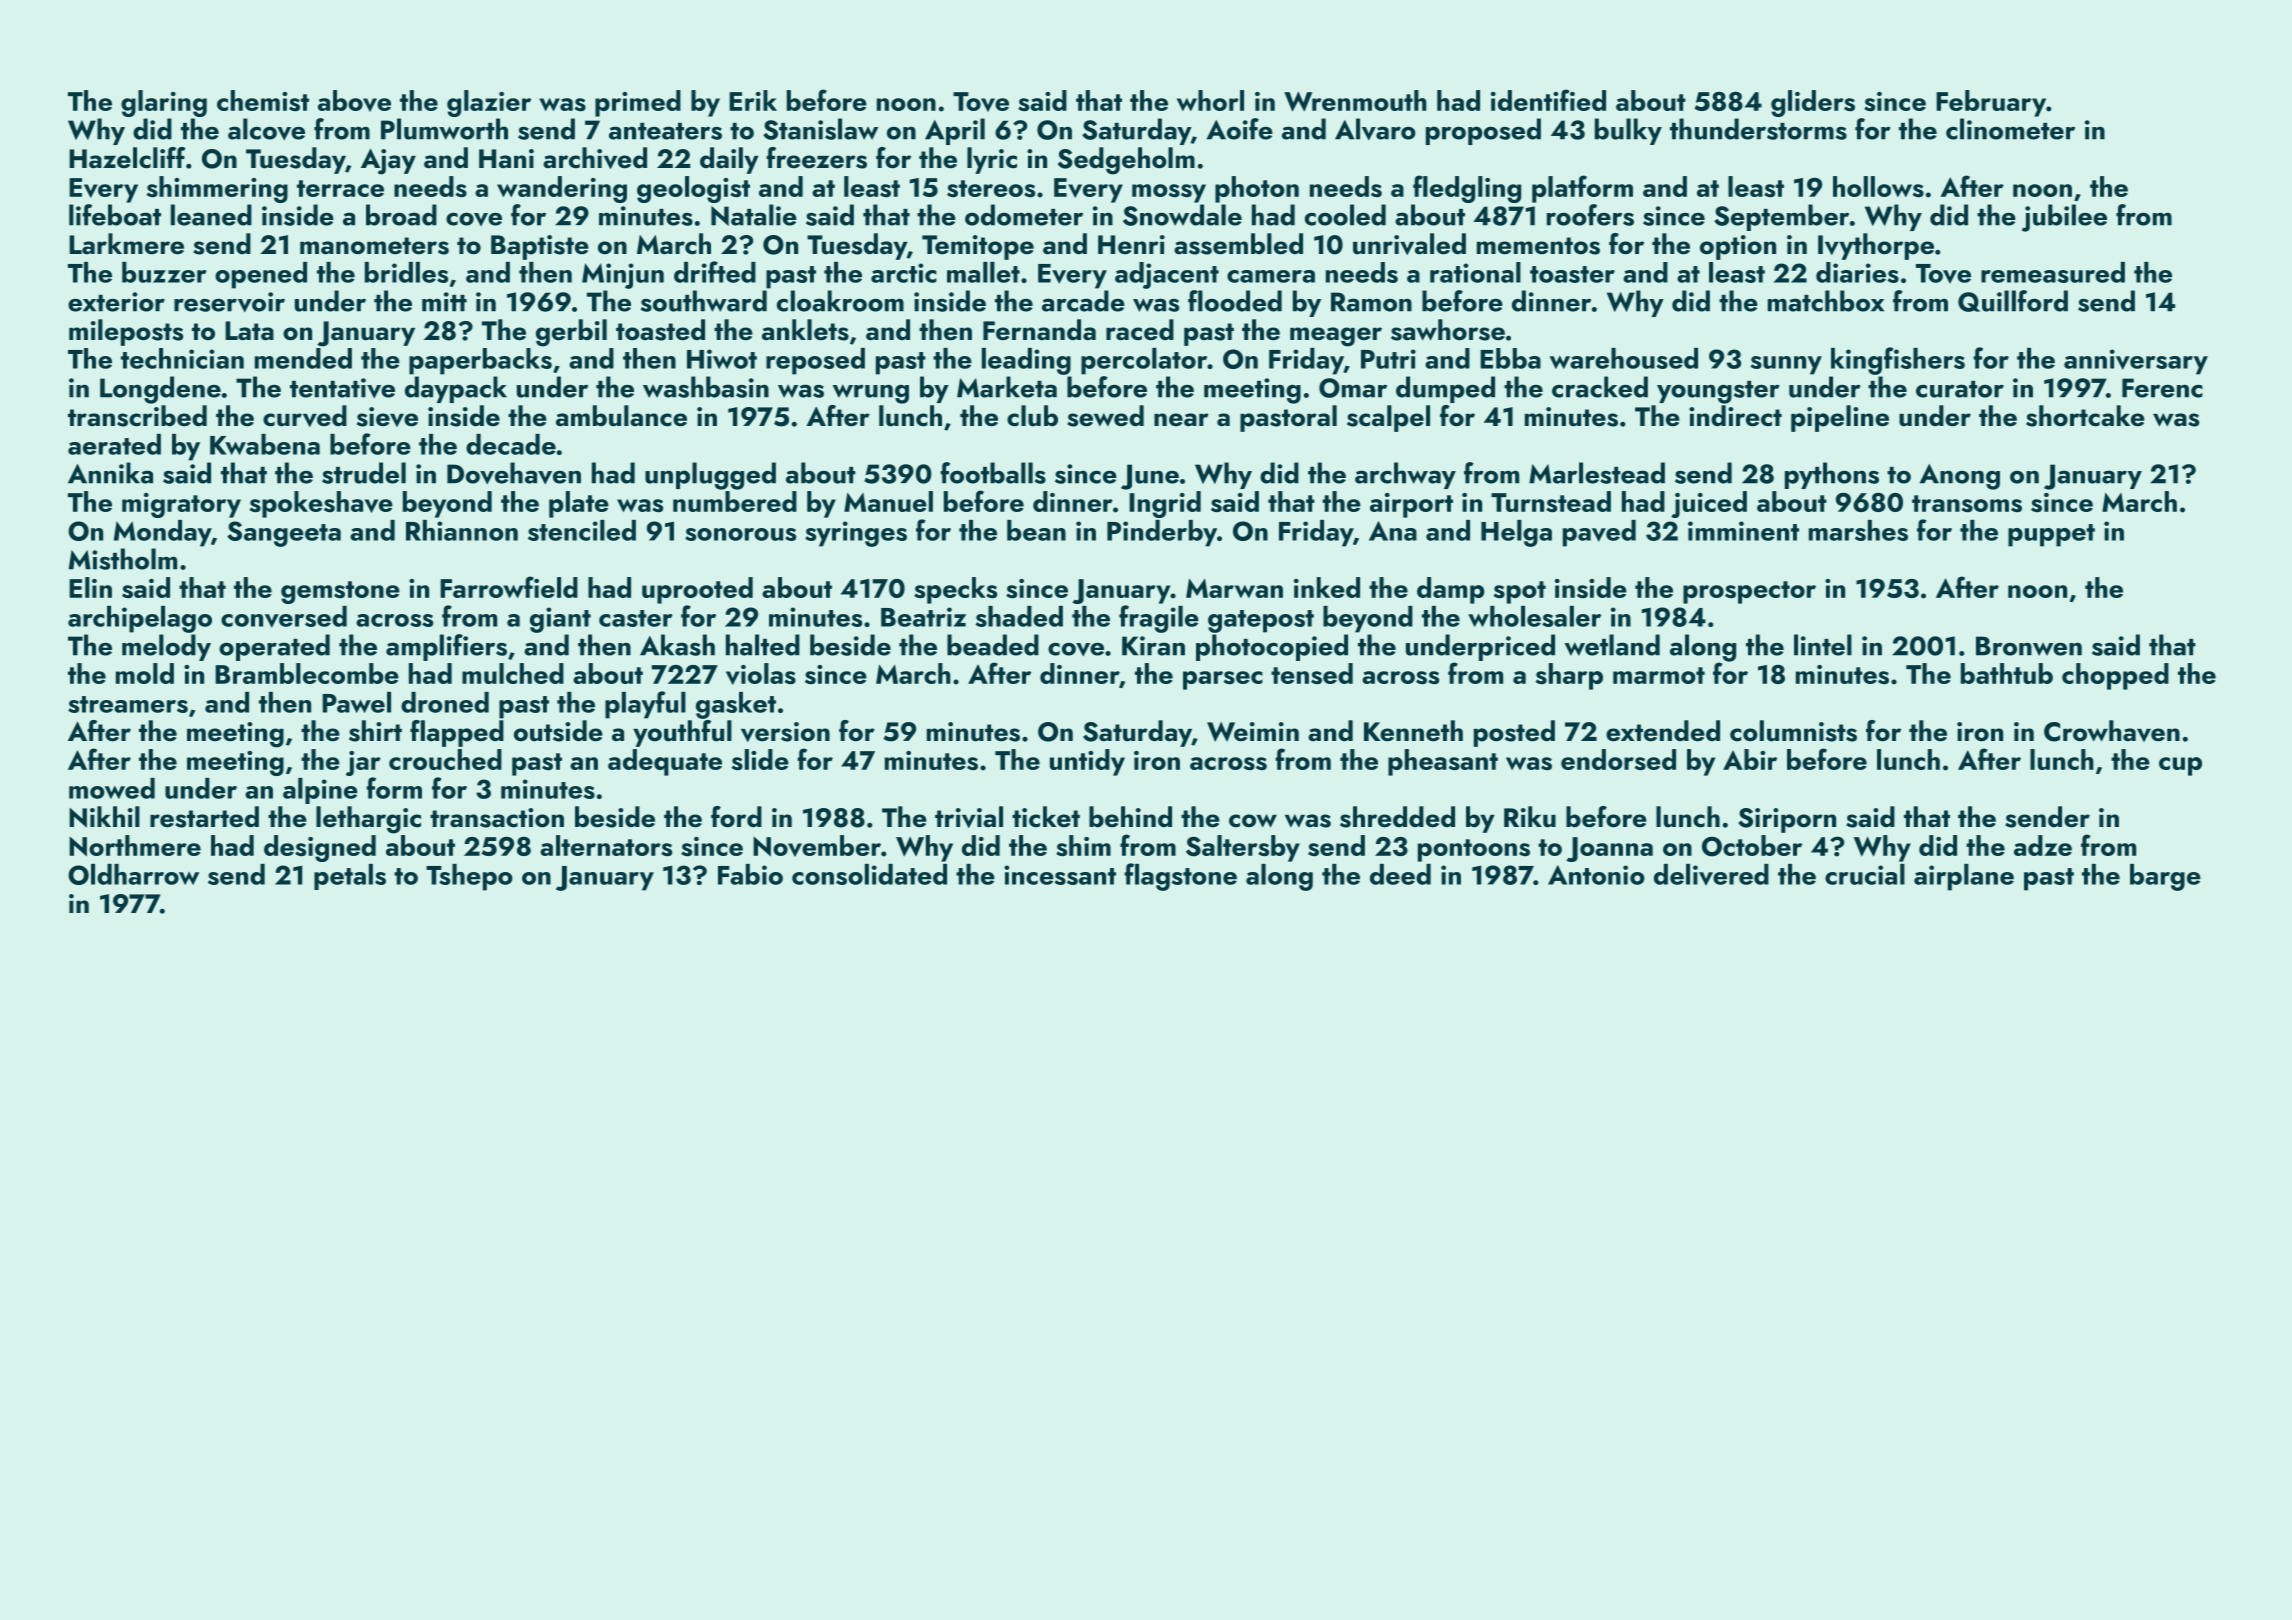  I want to click on rational, so click(1475, 272).
